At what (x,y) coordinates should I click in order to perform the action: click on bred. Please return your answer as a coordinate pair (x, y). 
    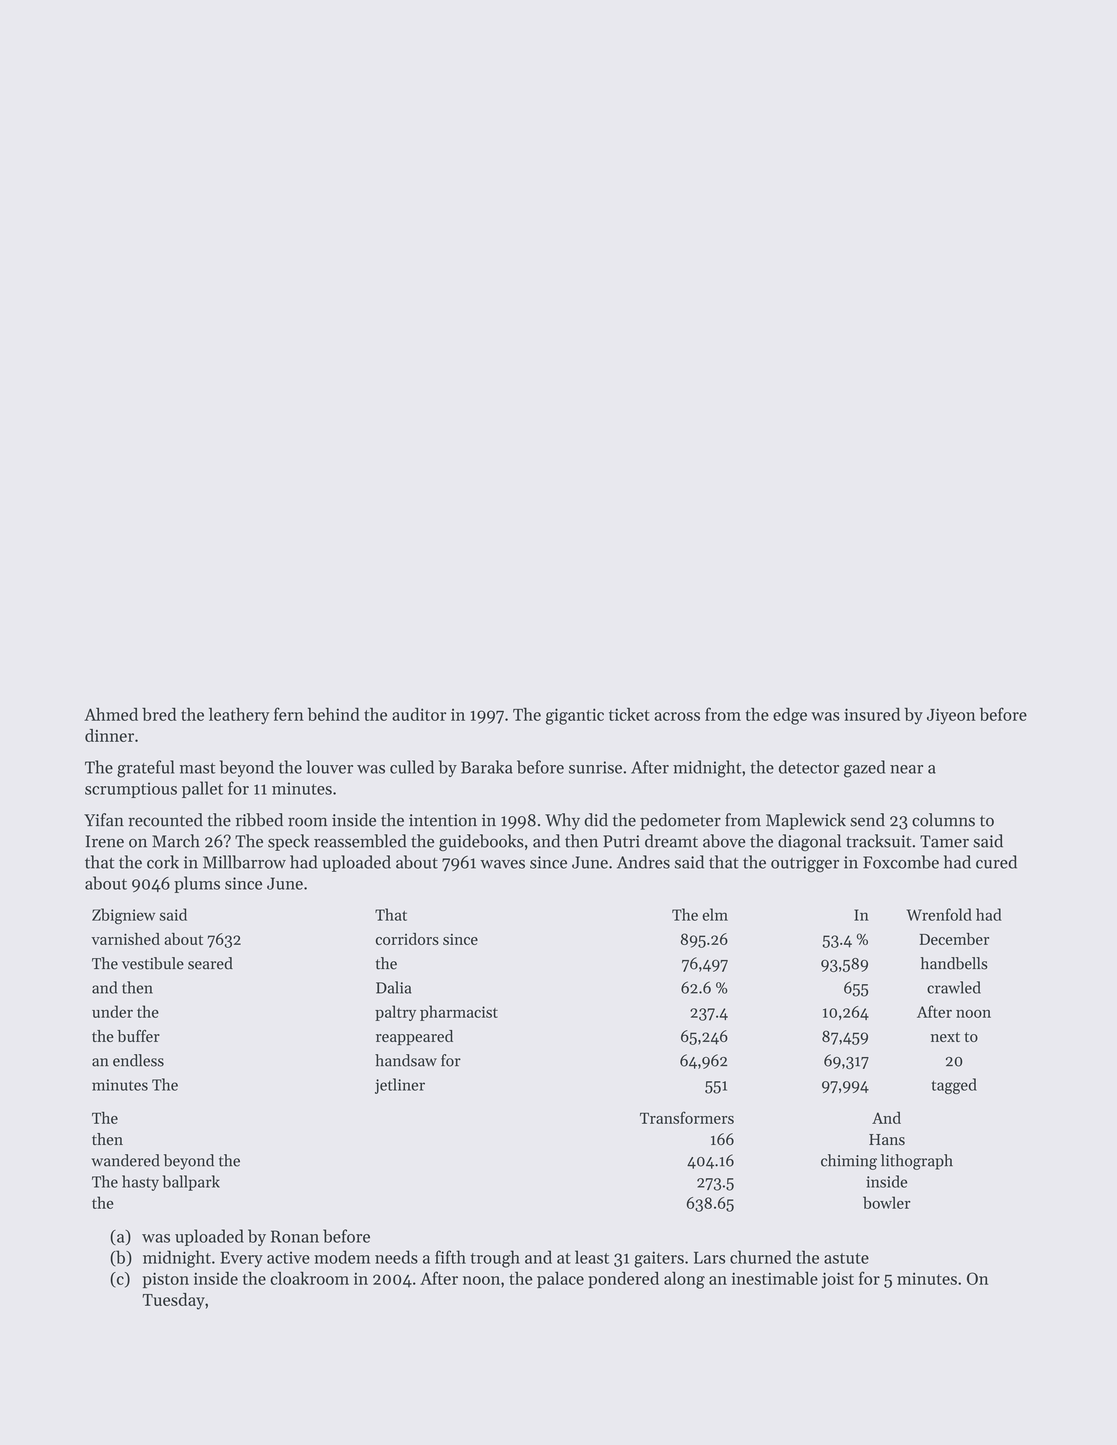
    Looking at the image, I should click on (159, 714).
